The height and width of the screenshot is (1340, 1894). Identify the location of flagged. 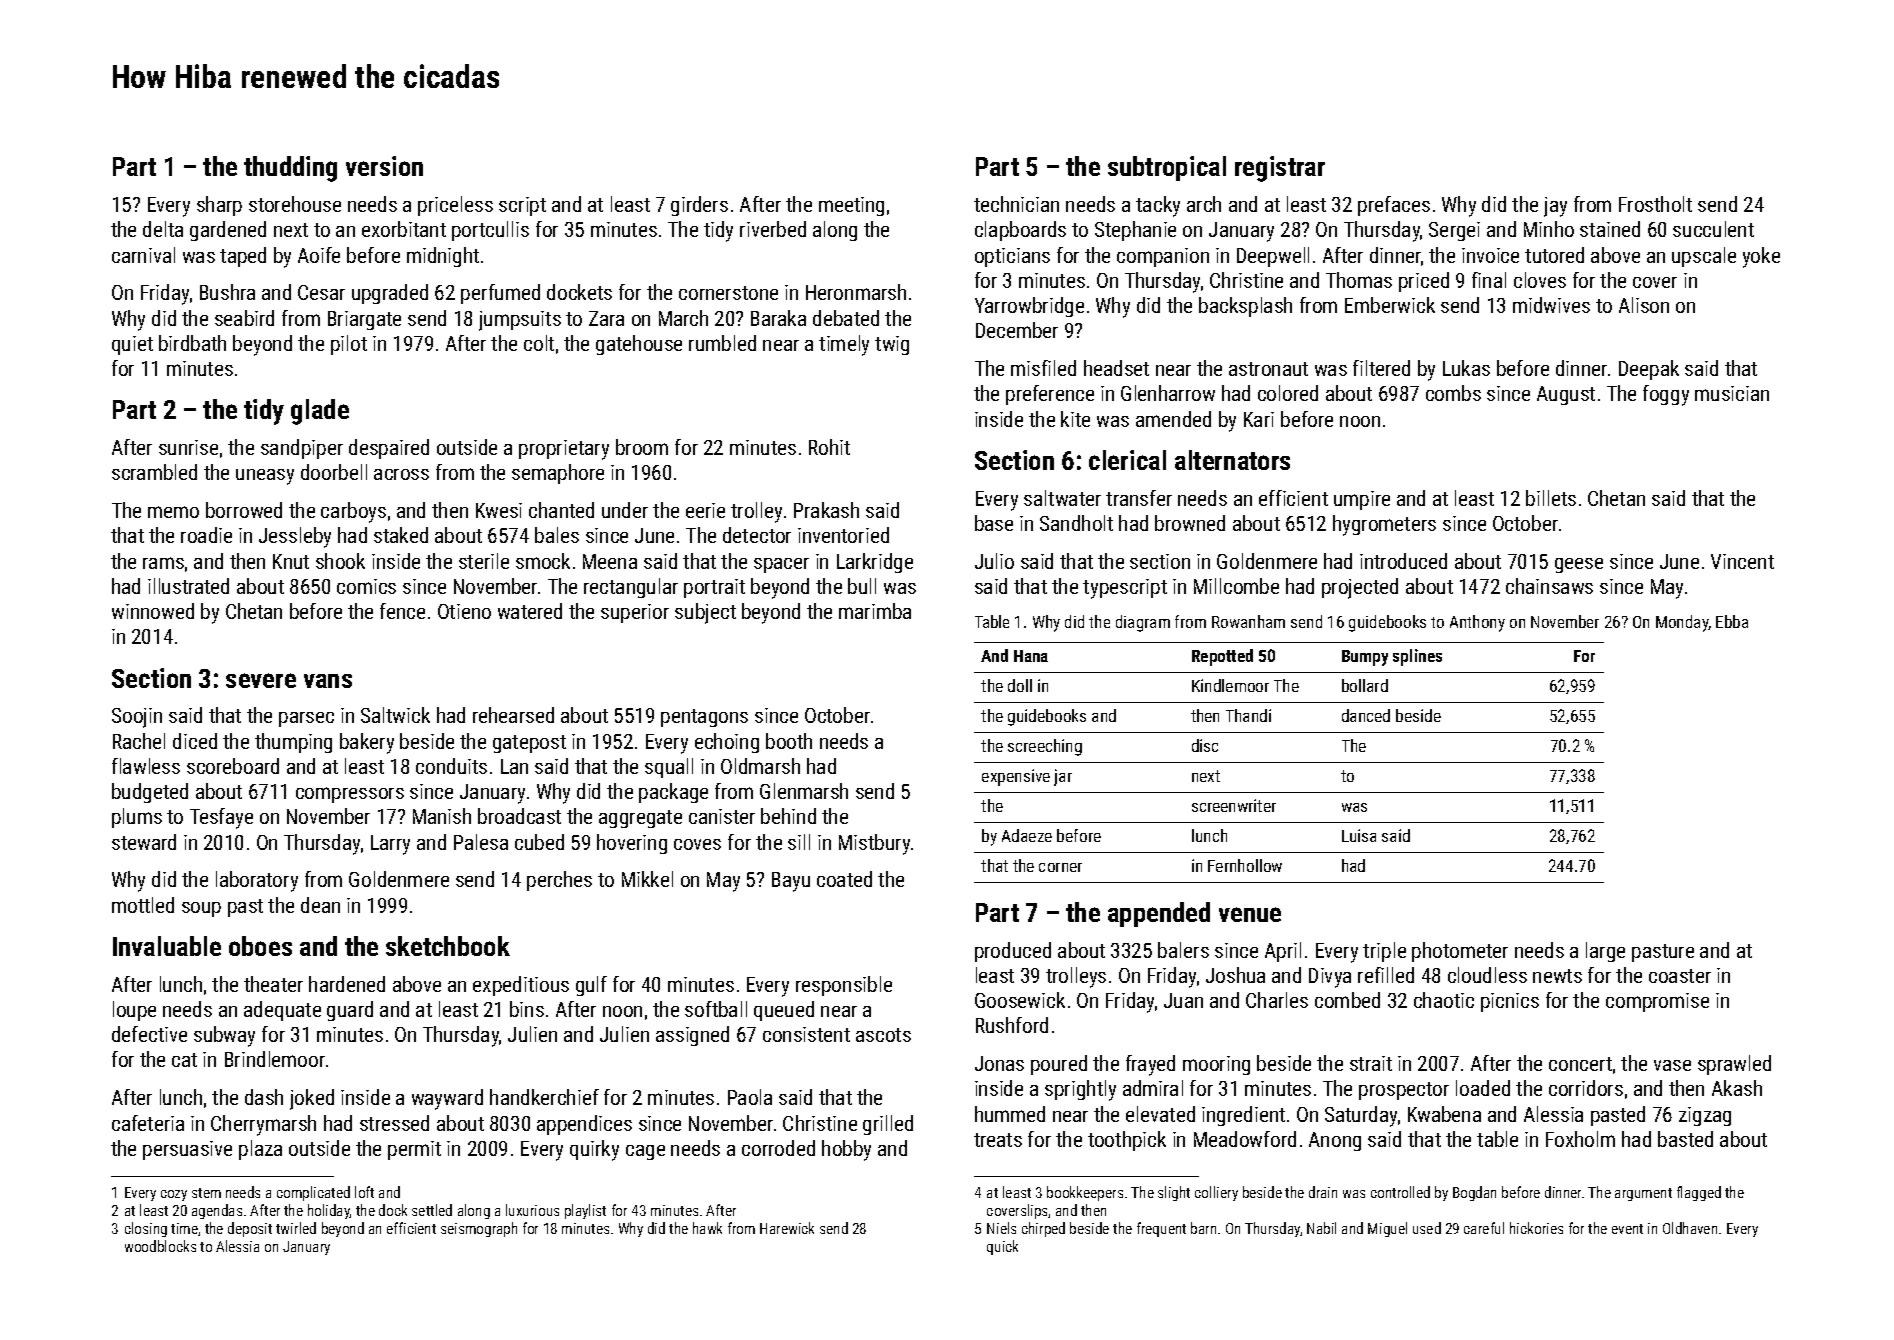
(1699, 1193).
